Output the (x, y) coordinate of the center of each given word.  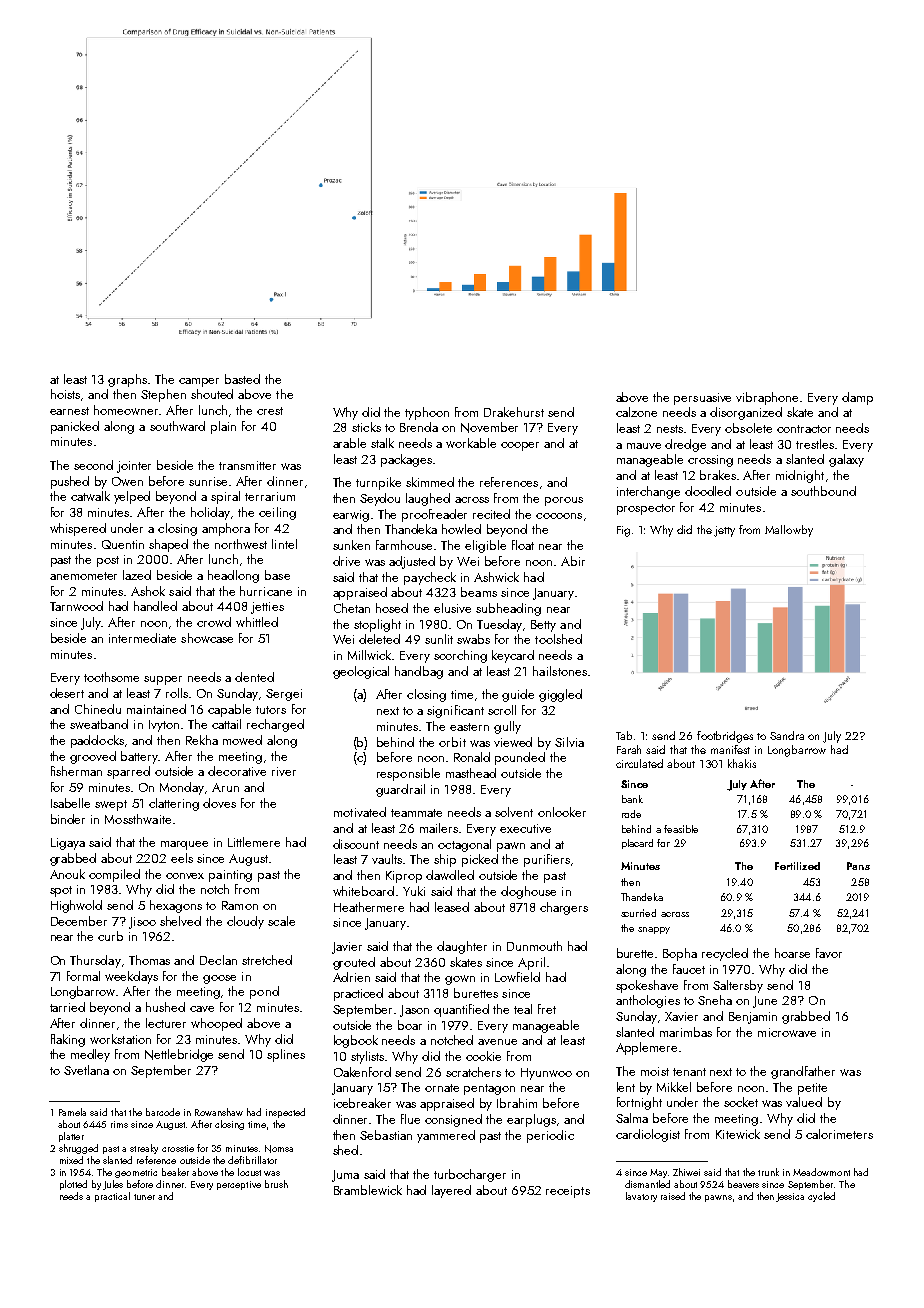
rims (119, 1124)
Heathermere (369, 907)
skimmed (430, 482)
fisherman (76, 771)
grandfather (803, 1072)
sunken (351, 545)
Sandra (787, 735)
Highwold (76, 906)
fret (547, 1009)
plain (223, 427)
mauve (644, 446)
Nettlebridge (179, 1055)
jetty (724, 531)
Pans (858, 866)
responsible (408, 774)
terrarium (270, 496)
